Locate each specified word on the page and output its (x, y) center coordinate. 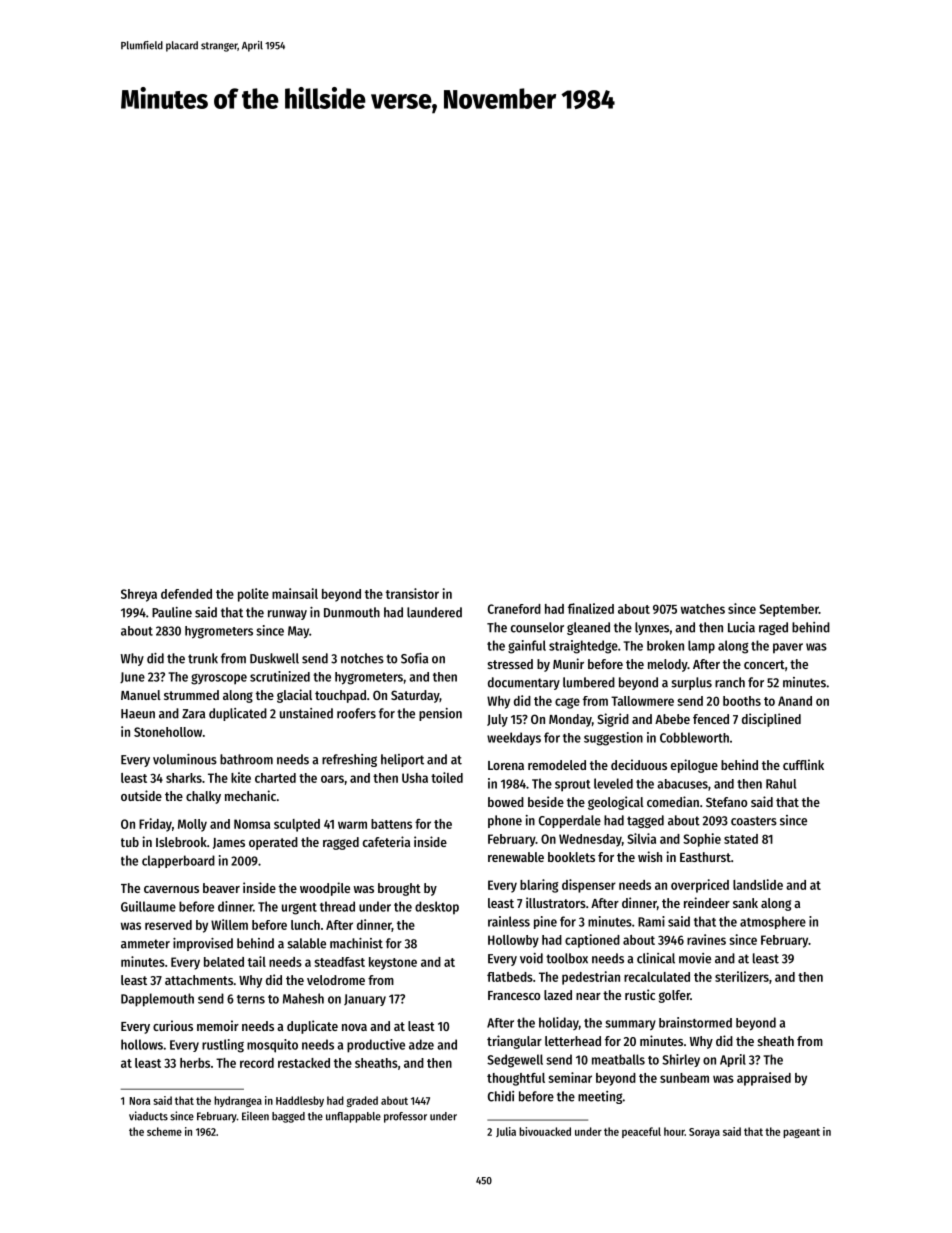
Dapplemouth (157, 1000)
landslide (758, 884)
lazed (558, 995)
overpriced (700, 886)
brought (399, 889)
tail (257, 961)
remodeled (557, 765)
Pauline (172, 612)
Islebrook (181, 842)
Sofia (414, 658)
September (789, 610)
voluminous (185, 759)
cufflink (803, 764)
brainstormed (695, 1022)
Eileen (255, 1116)
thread (337, 906)
